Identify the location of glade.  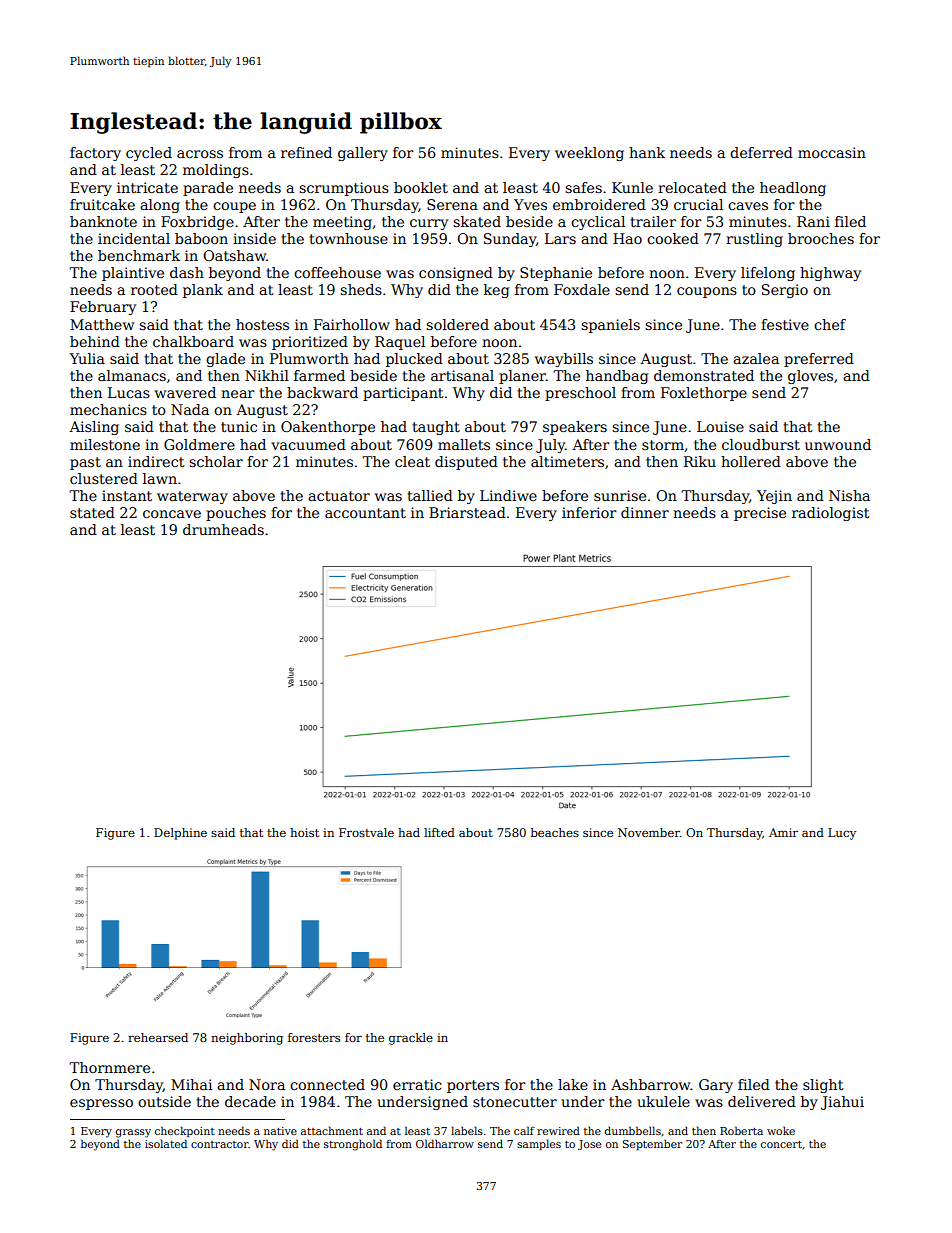
(225, 360).
